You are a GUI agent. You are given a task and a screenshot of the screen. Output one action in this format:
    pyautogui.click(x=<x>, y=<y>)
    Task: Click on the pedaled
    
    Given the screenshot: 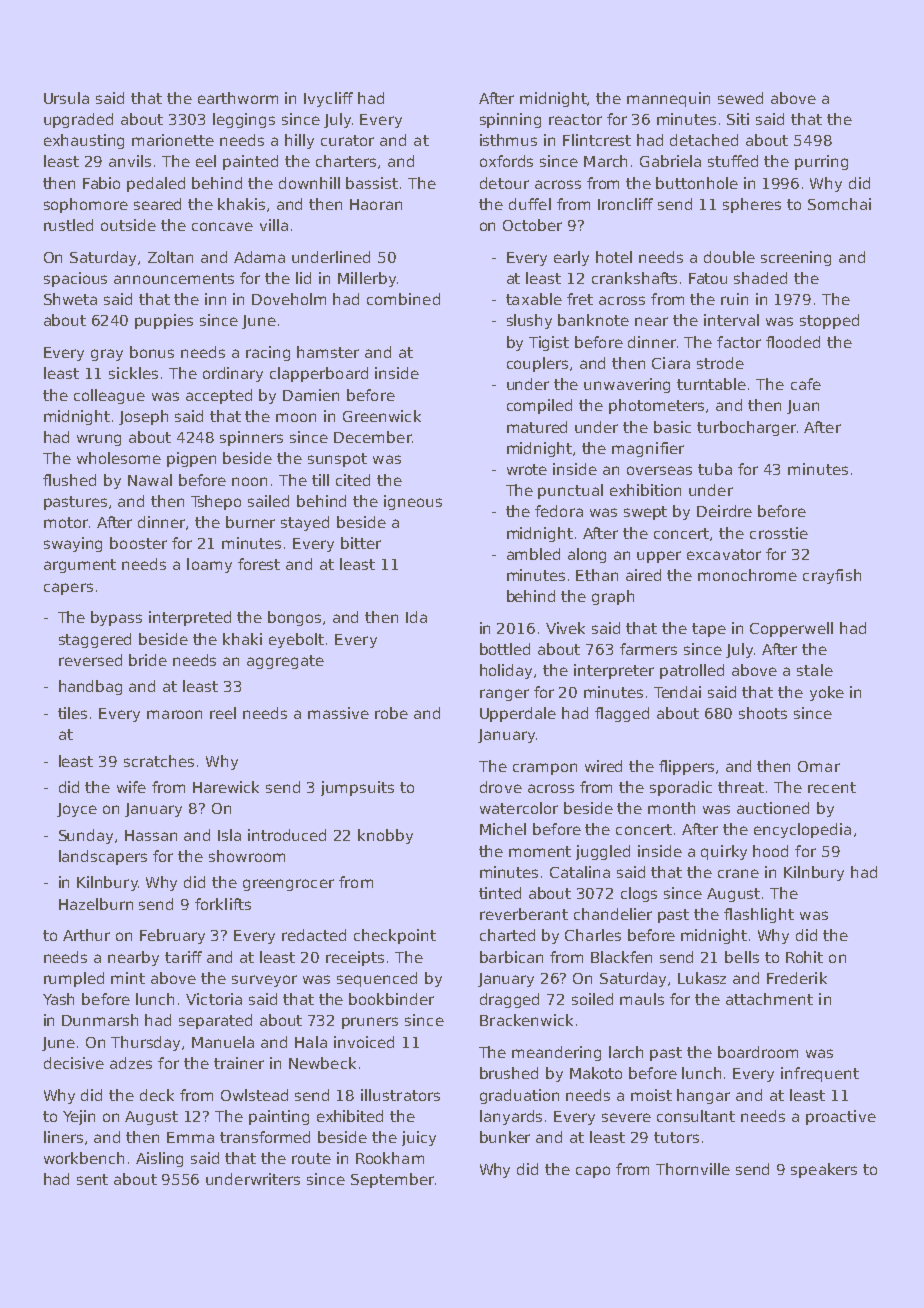 What is the action you would take?
    pyautogui.click(x=156, y=184)
